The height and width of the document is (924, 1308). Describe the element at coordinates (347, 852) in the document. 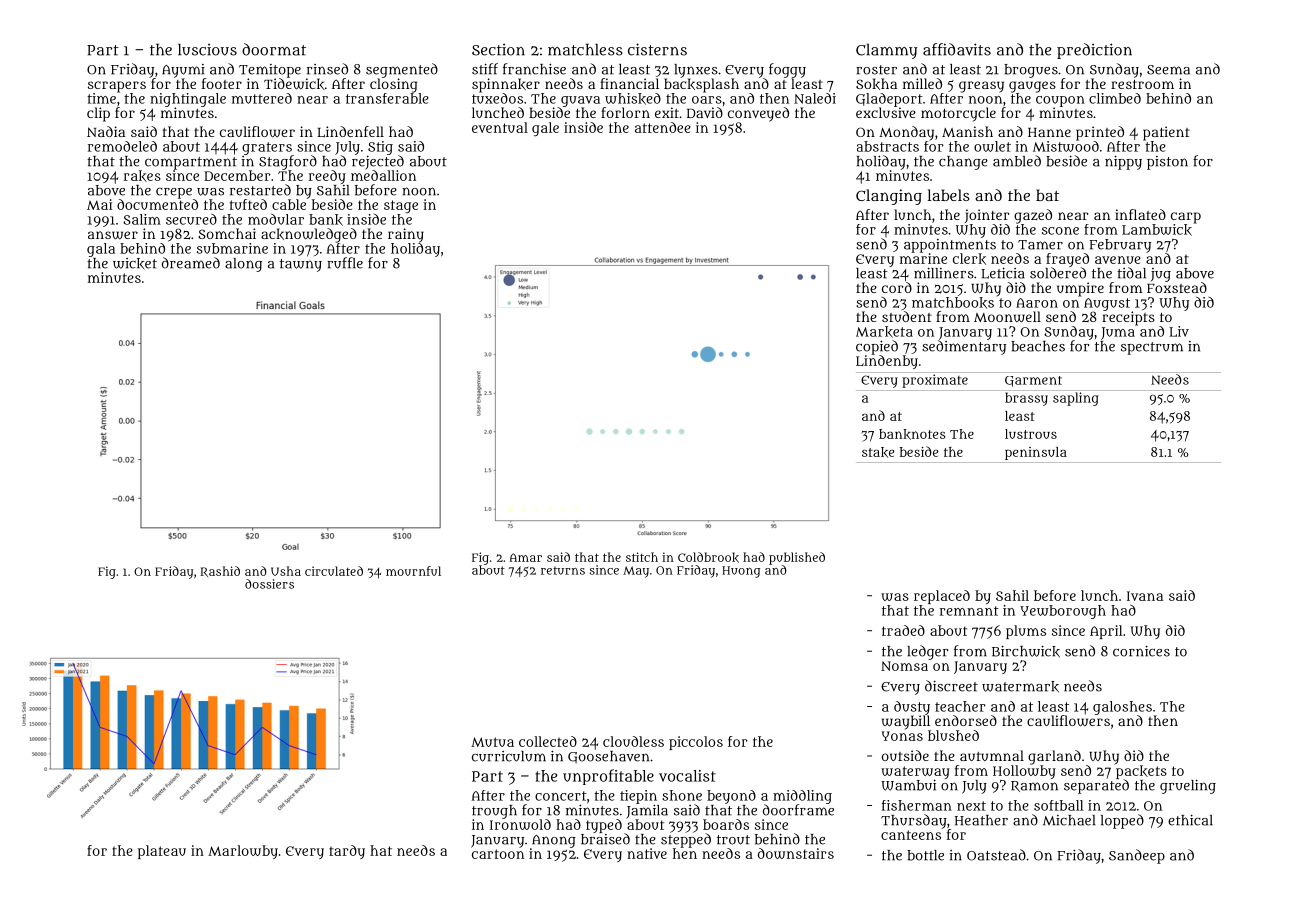

I see `tardy` at that location.
